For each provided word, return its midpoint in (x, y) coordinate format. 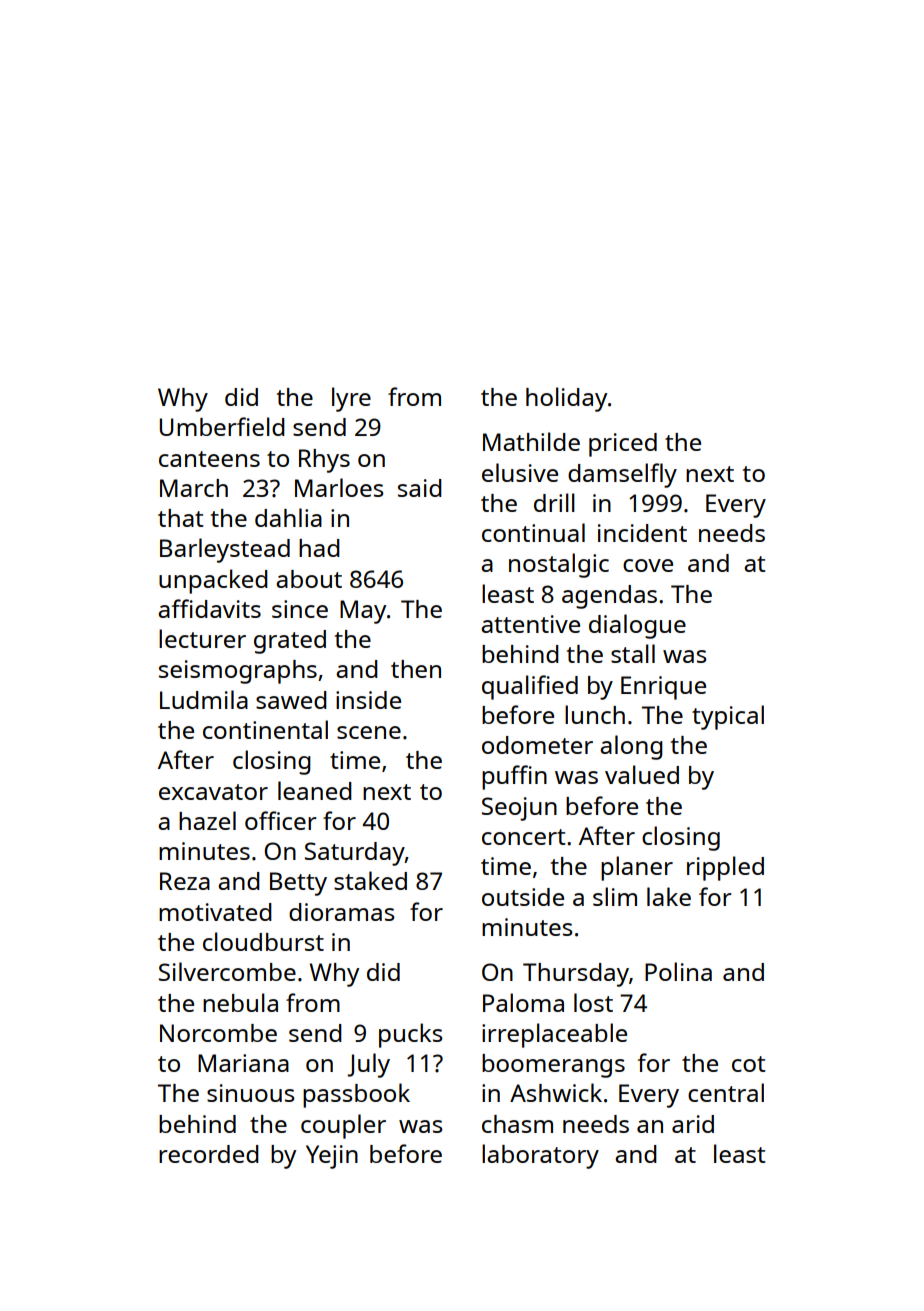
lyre (351, 399)
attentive (530, 624)
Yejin (332, 1157)
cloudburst (263, 941)
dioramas (342, 912)
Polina (678, 971)
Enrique (663, 688)
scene (369, 732)
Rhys (324, 461)
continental (265, 729)
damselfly (622, 475)
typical (728, 717)
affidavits (209, 608)
